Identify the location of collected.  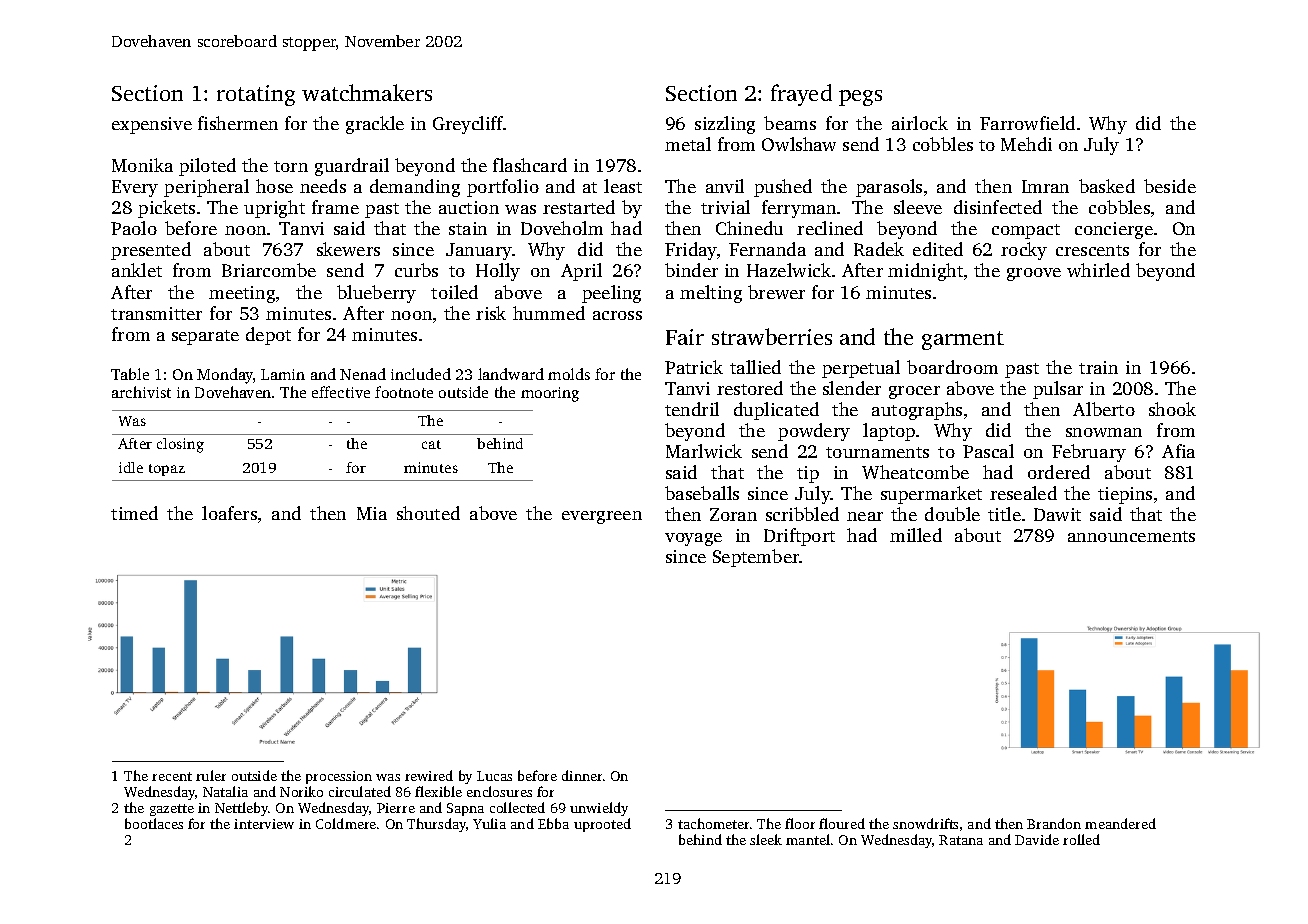
(517, 807).
